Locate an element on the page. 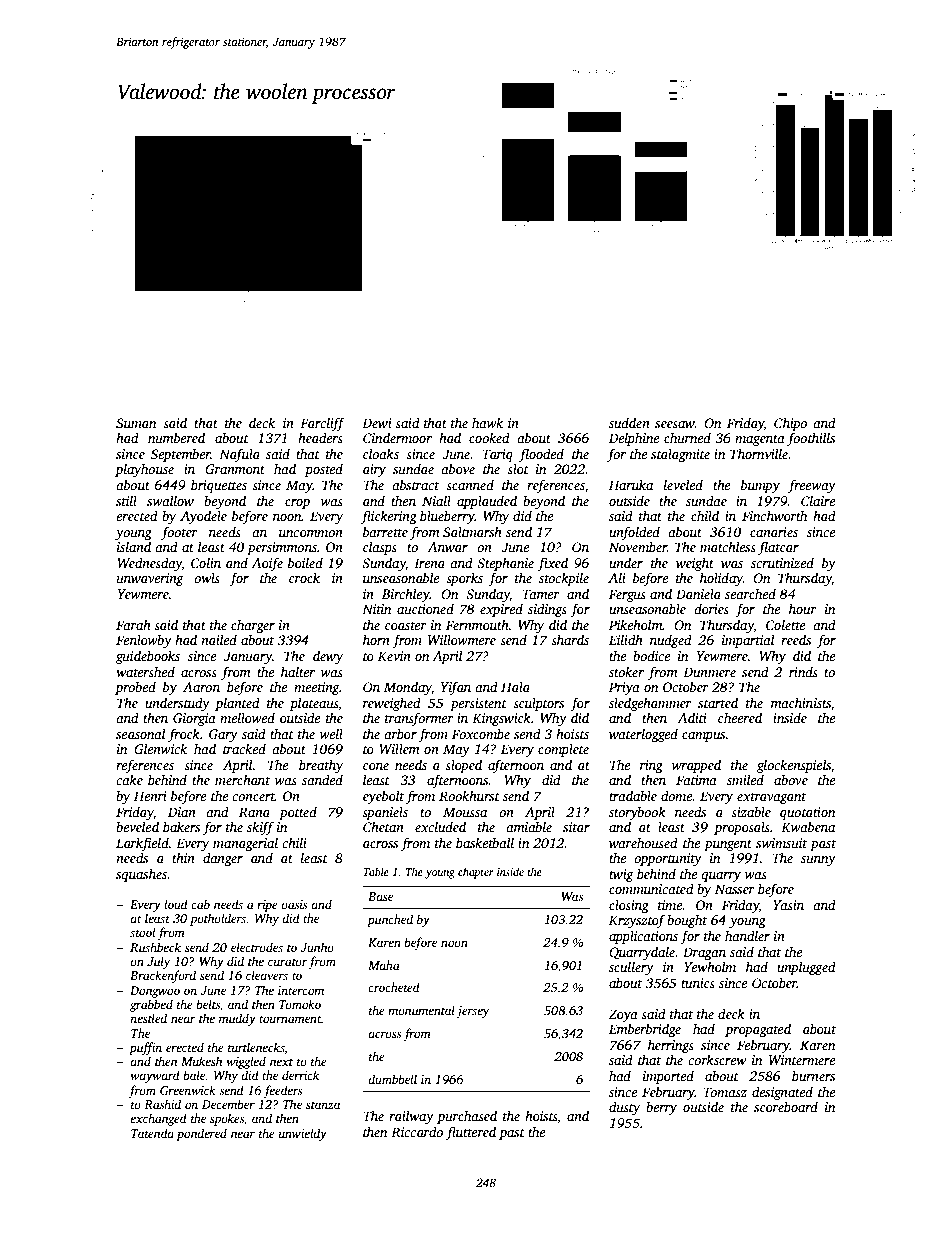 This page has height=1233, width=952. sitar is located at coordinates (576, 827).
